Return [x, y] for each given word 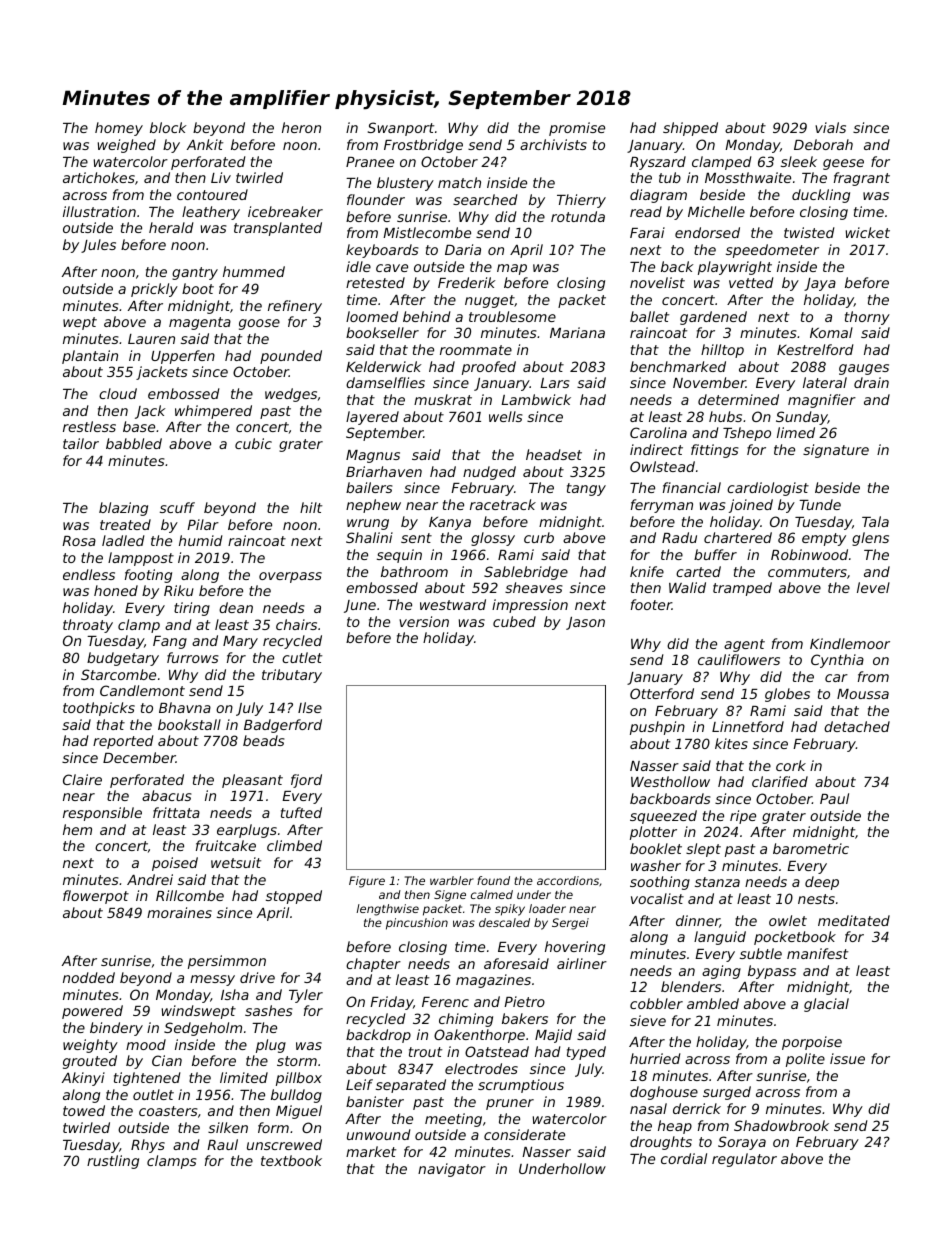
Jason [585, 623]
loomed [372, 316]
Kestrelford [815, 349]
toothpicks [99, 709]
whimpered [213, 412]
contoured [212, 194]
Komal [831, 332]
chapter [373, 965]
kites [731, 743]
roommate [476, 350]
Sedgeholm [203, 1029]
